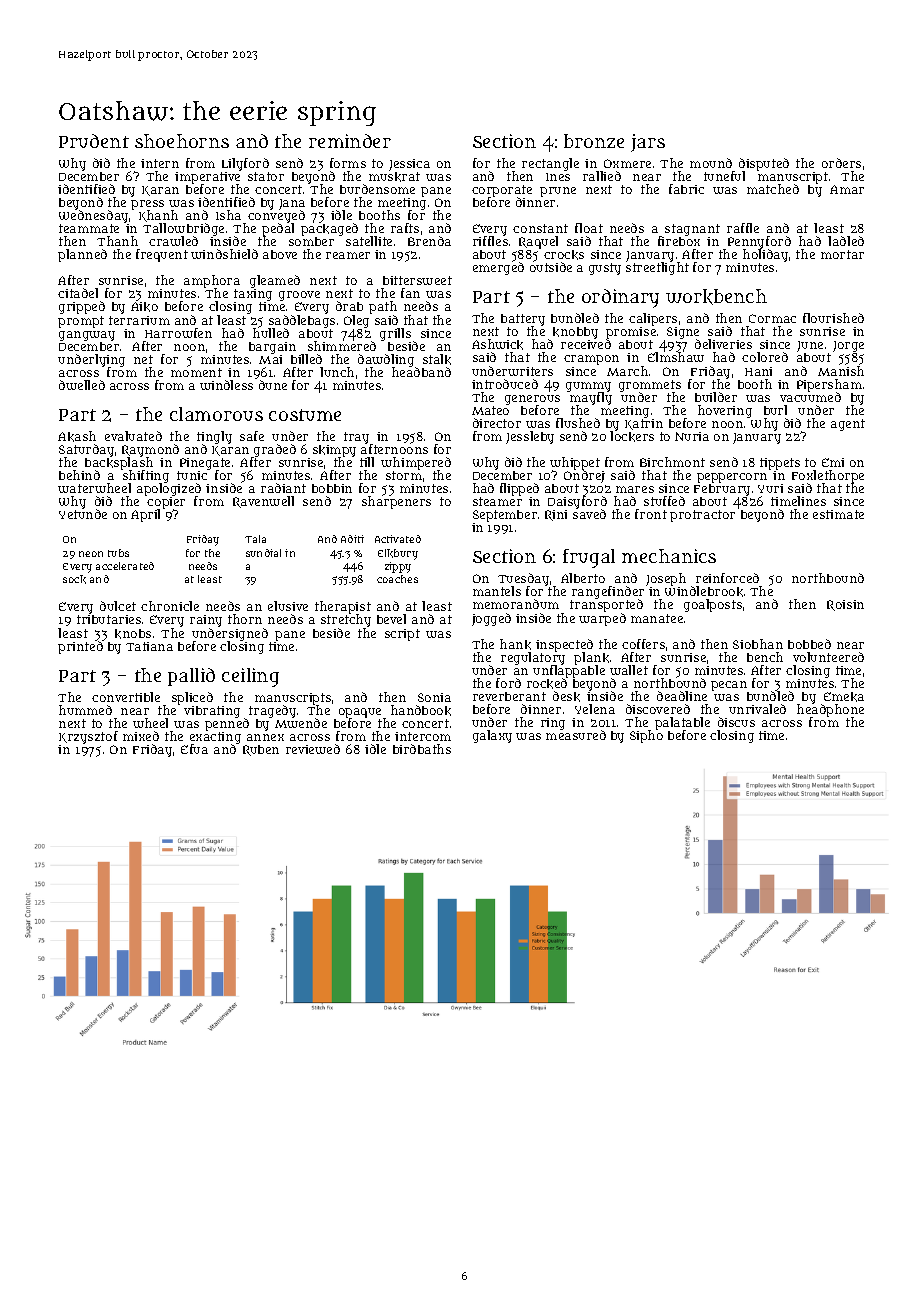 The image size is (924, 1308). What do you see at coordinates (594, 141) in the screenshot?
I see `bronze` at bounding box center [594, 141].
